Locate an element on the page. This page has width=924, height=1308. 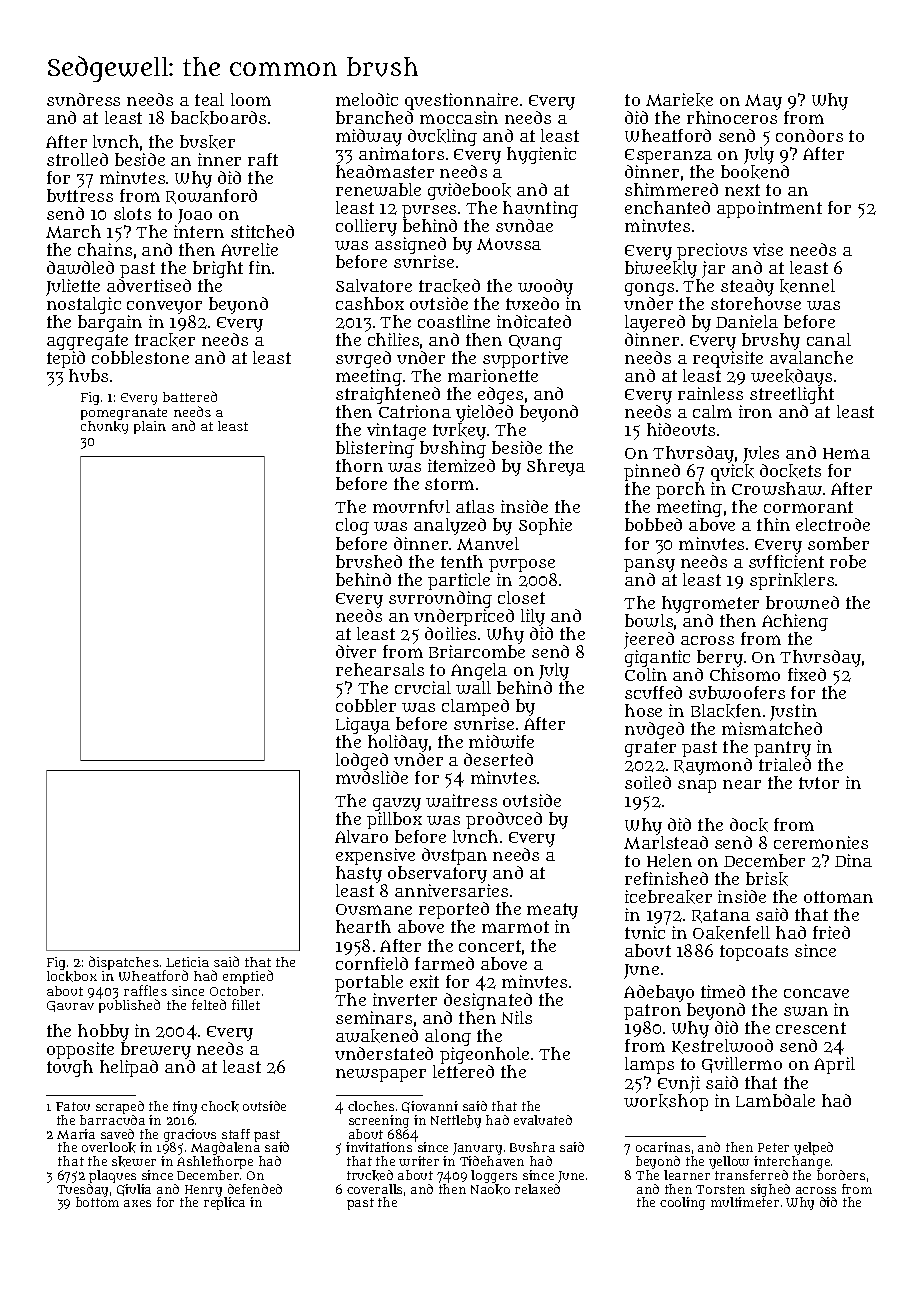
May is located at coordinates (763, 102).
